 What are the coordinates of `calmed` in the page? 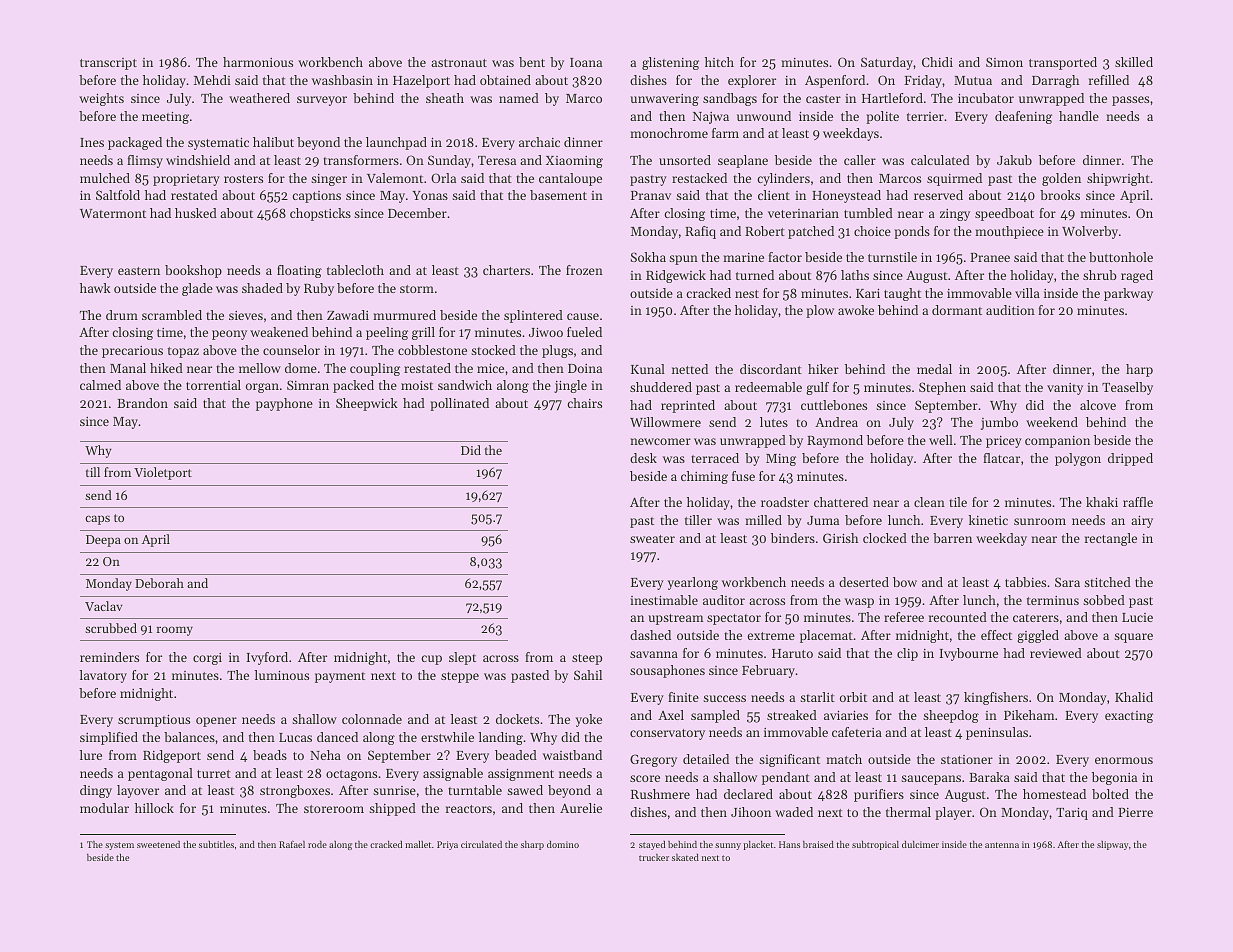 It's located at (100, 385).
